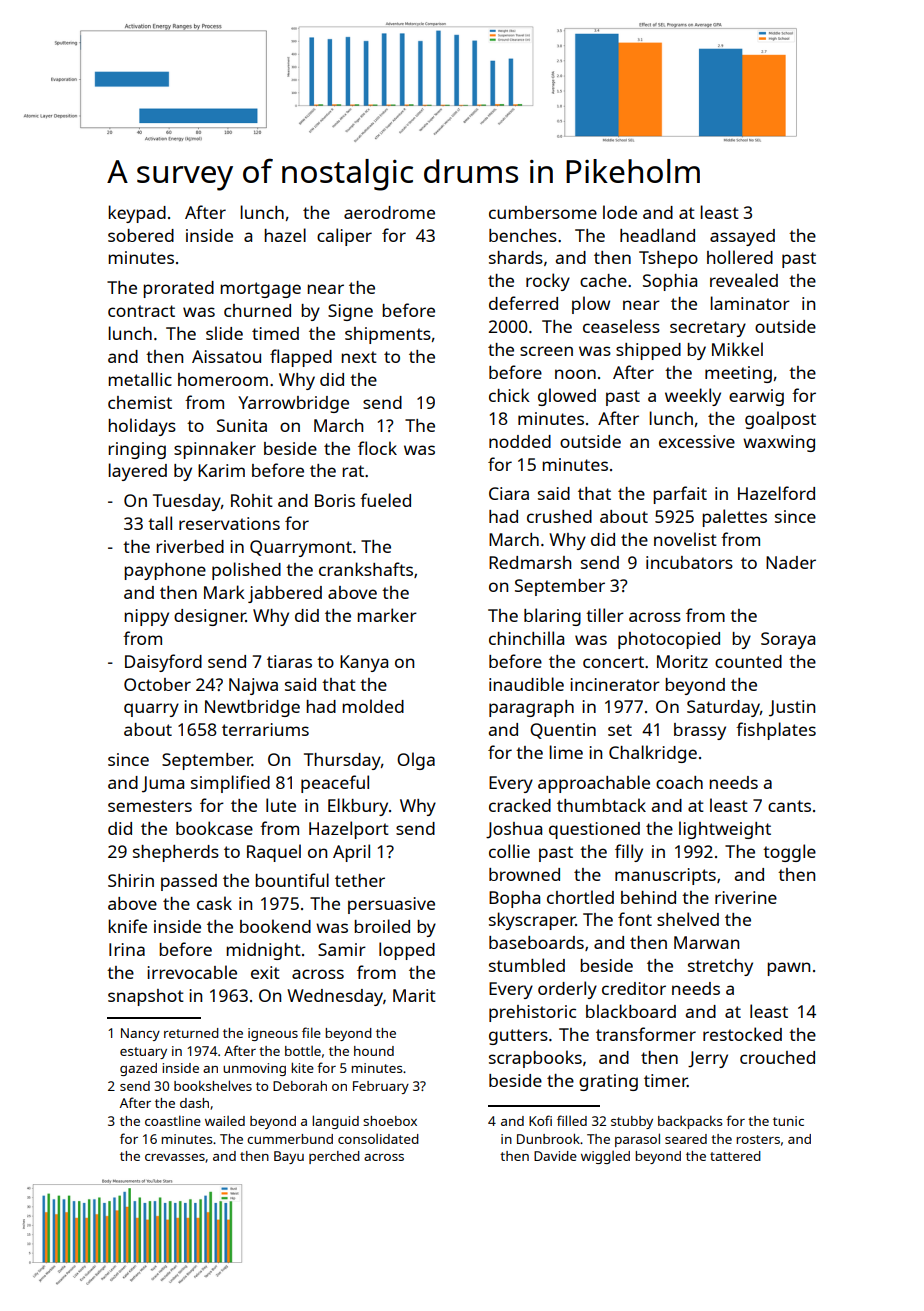 The image size is (924, 1311). Describe the element at coordinates (137, 450) in the document. I see `ringing` at that location.
